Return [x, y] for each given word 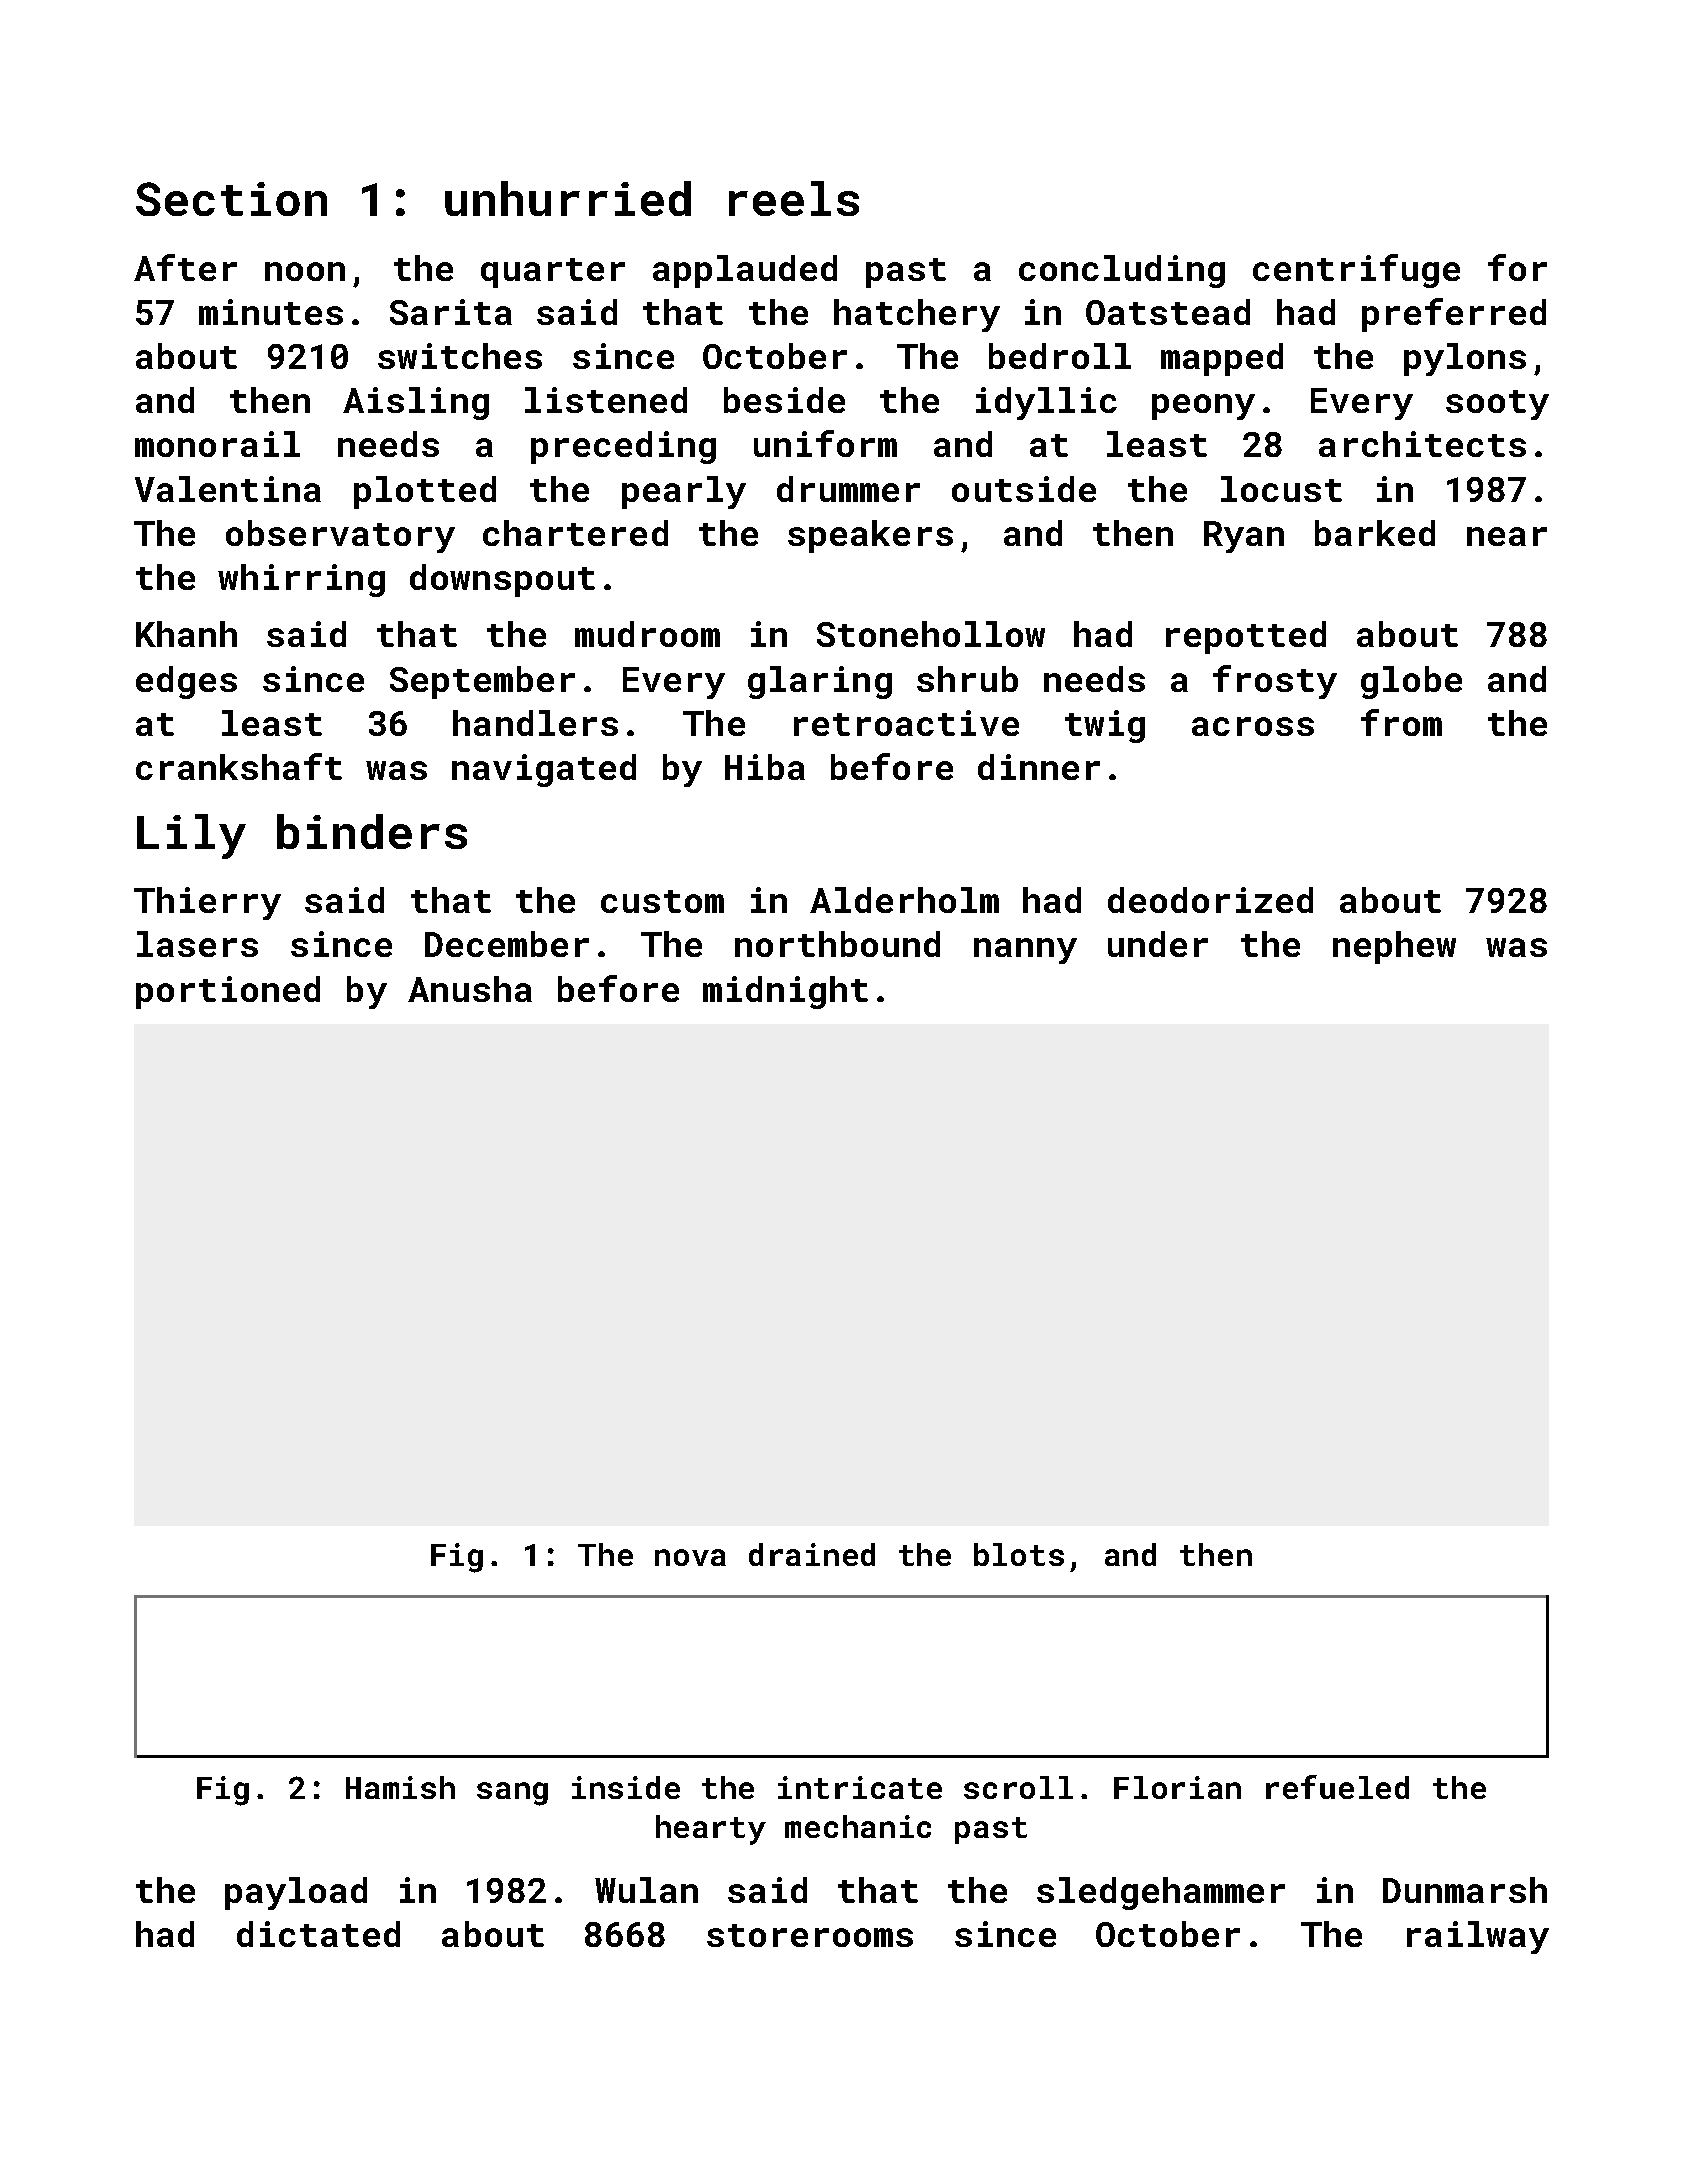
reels [794, 198]
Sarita [451, 312]
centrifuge [1356, 271]
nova [690, 1557]
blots [1019, 1554]
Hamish [400, 1787]
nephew [1394, 947]
